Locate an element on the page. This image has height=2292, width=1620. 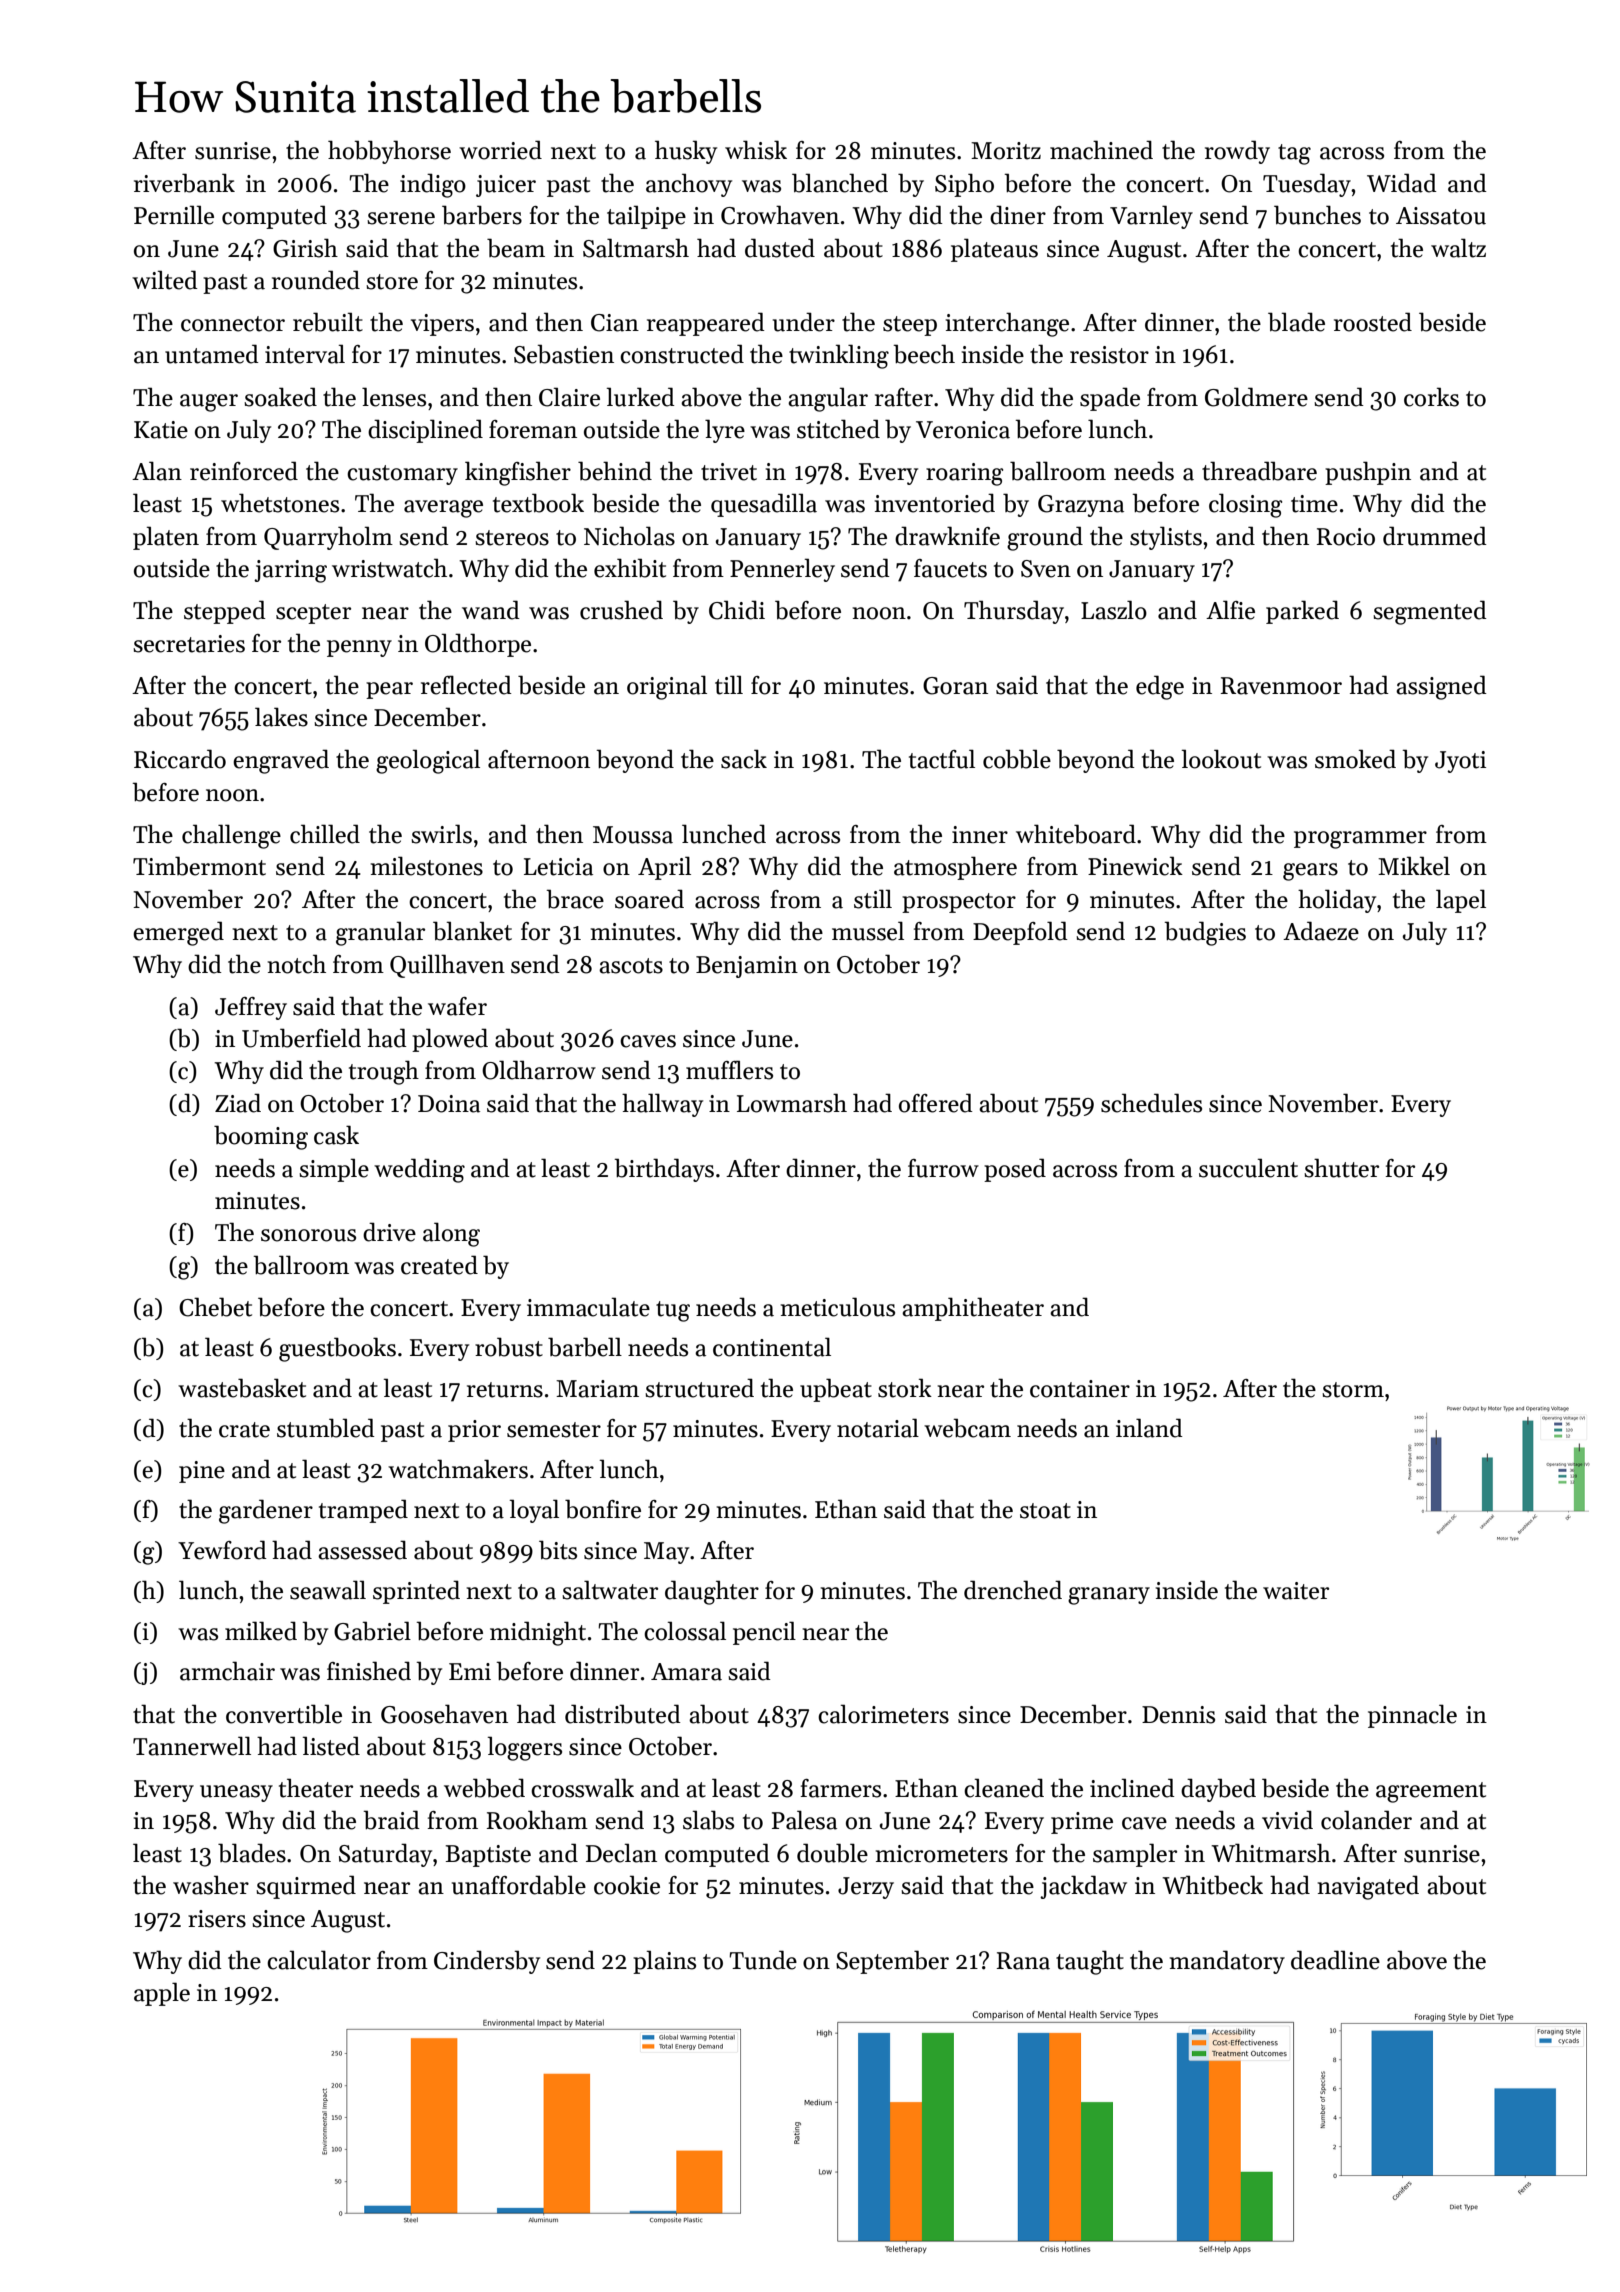
bonfire is located at coordinates (603, 1509).
